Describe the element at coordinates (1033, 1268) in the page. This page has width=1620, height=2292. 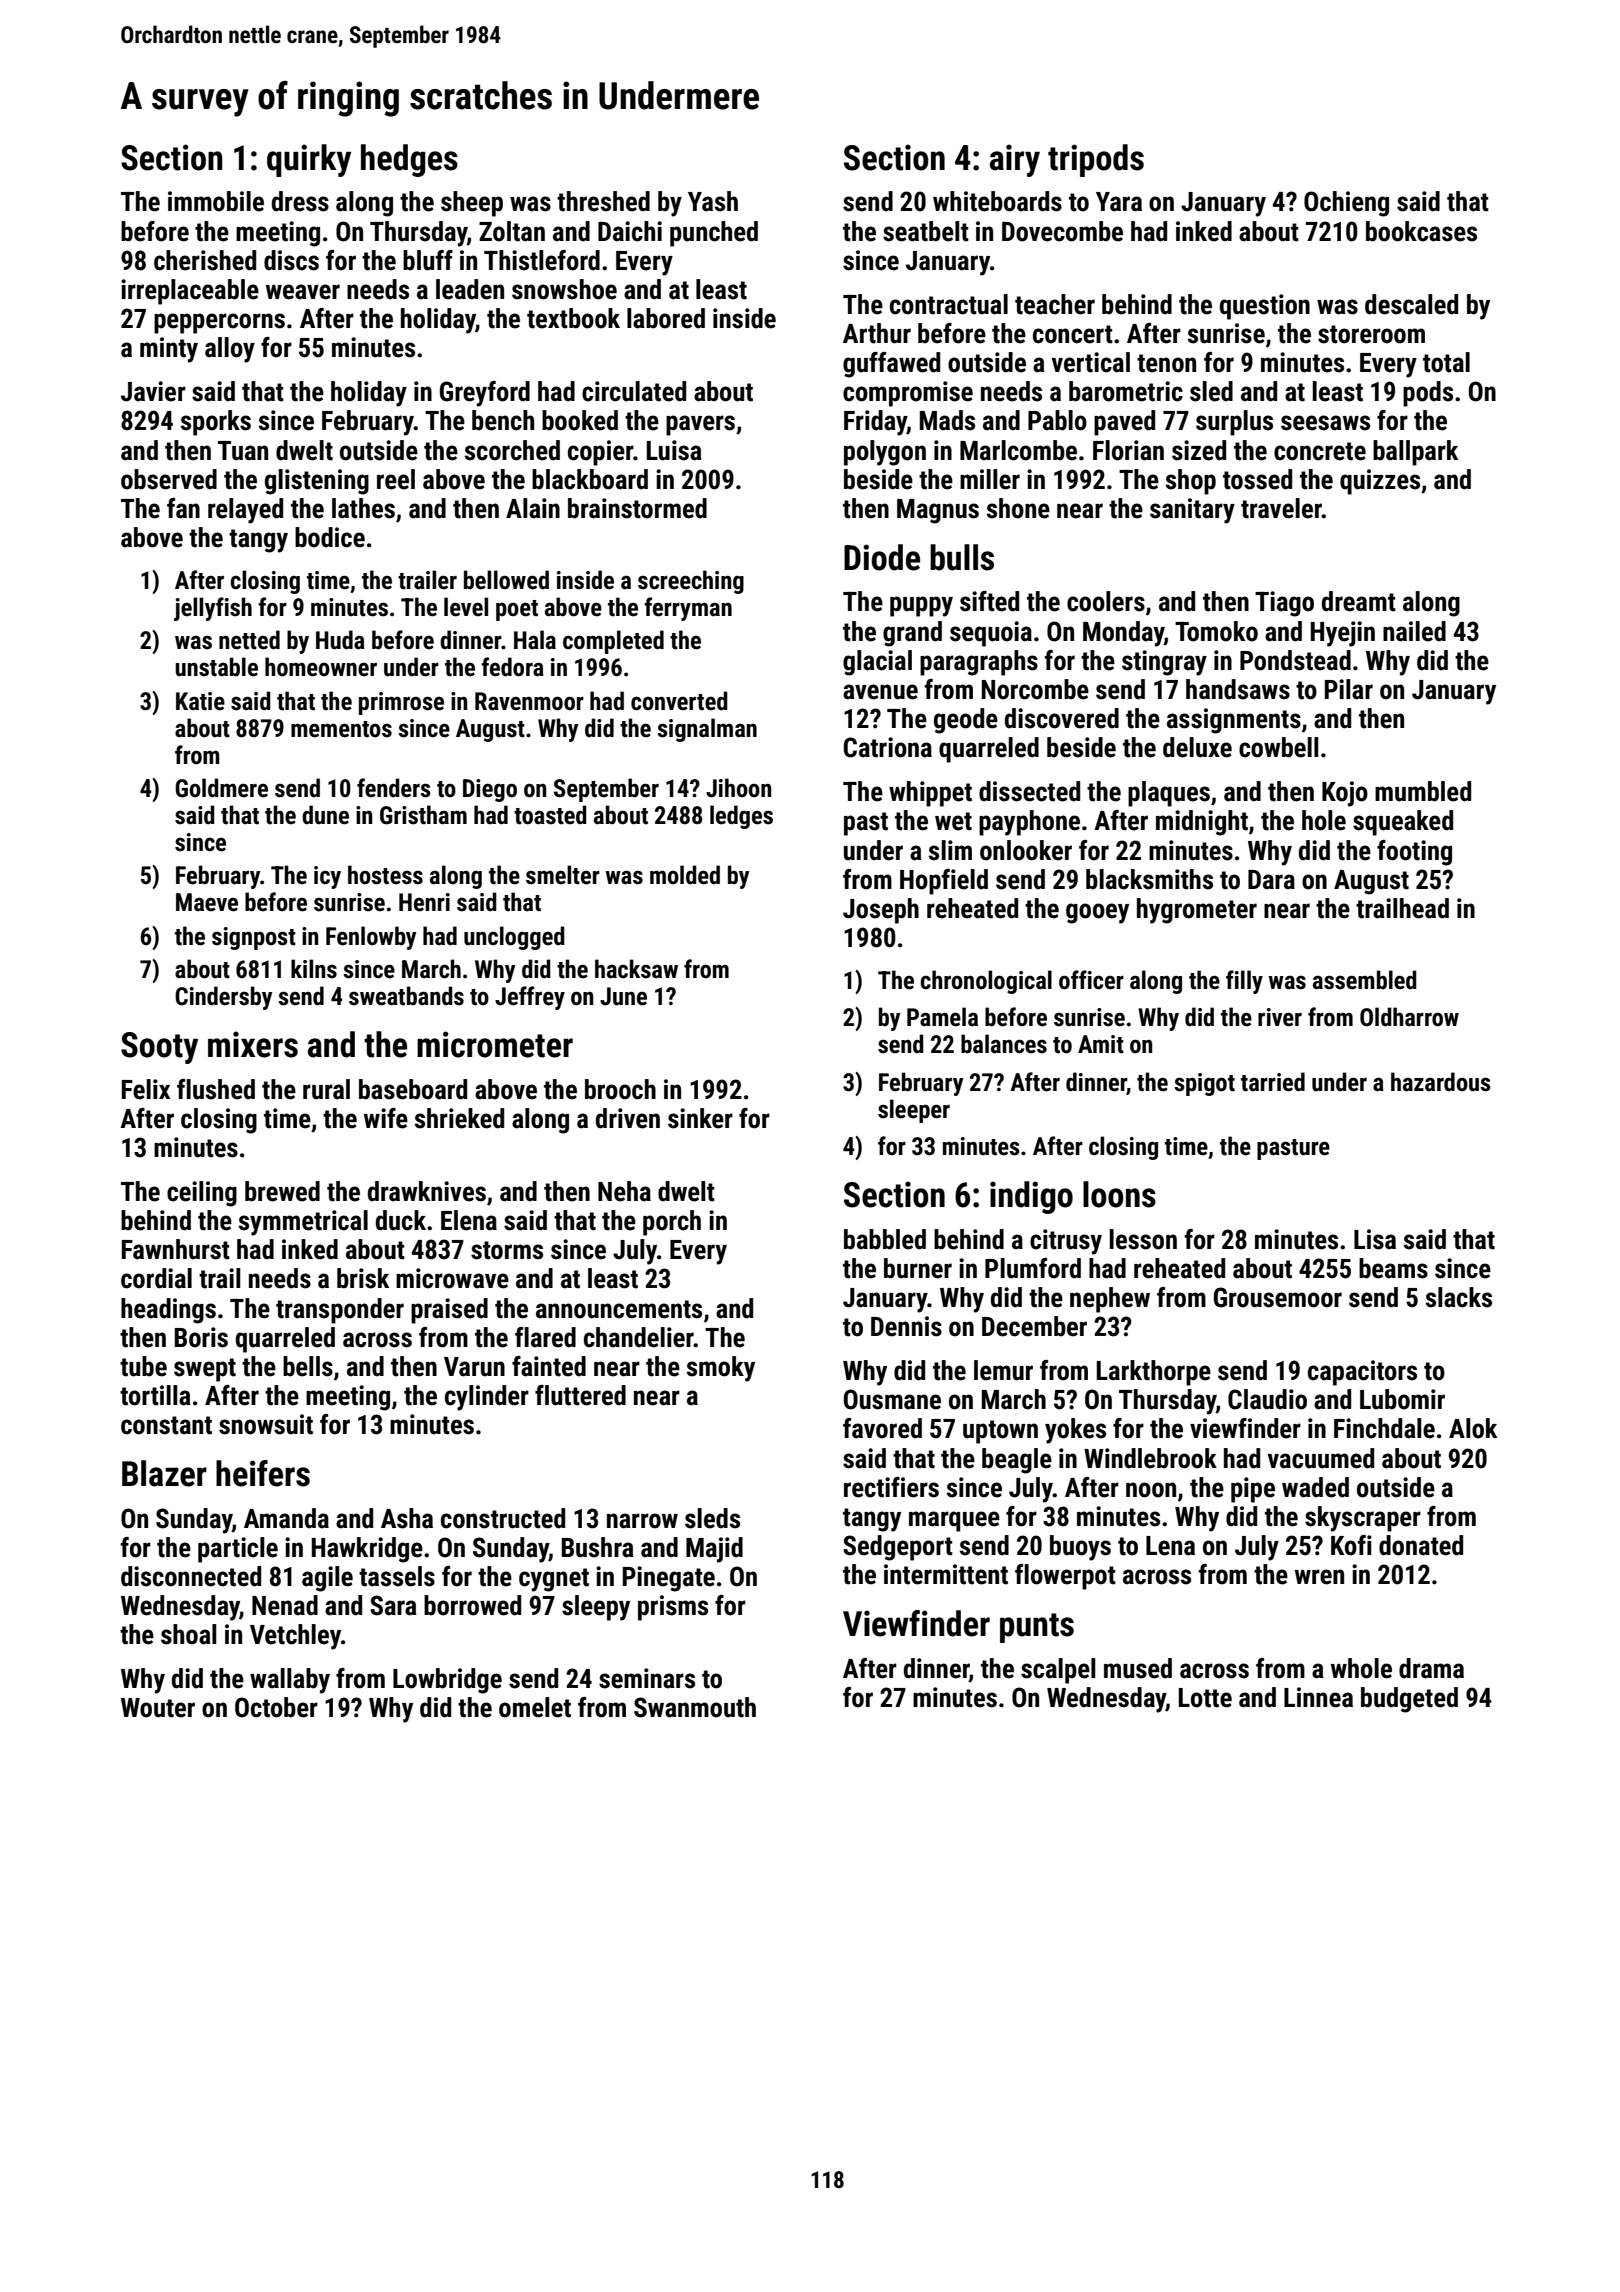
I see `Plumford` at that location.
